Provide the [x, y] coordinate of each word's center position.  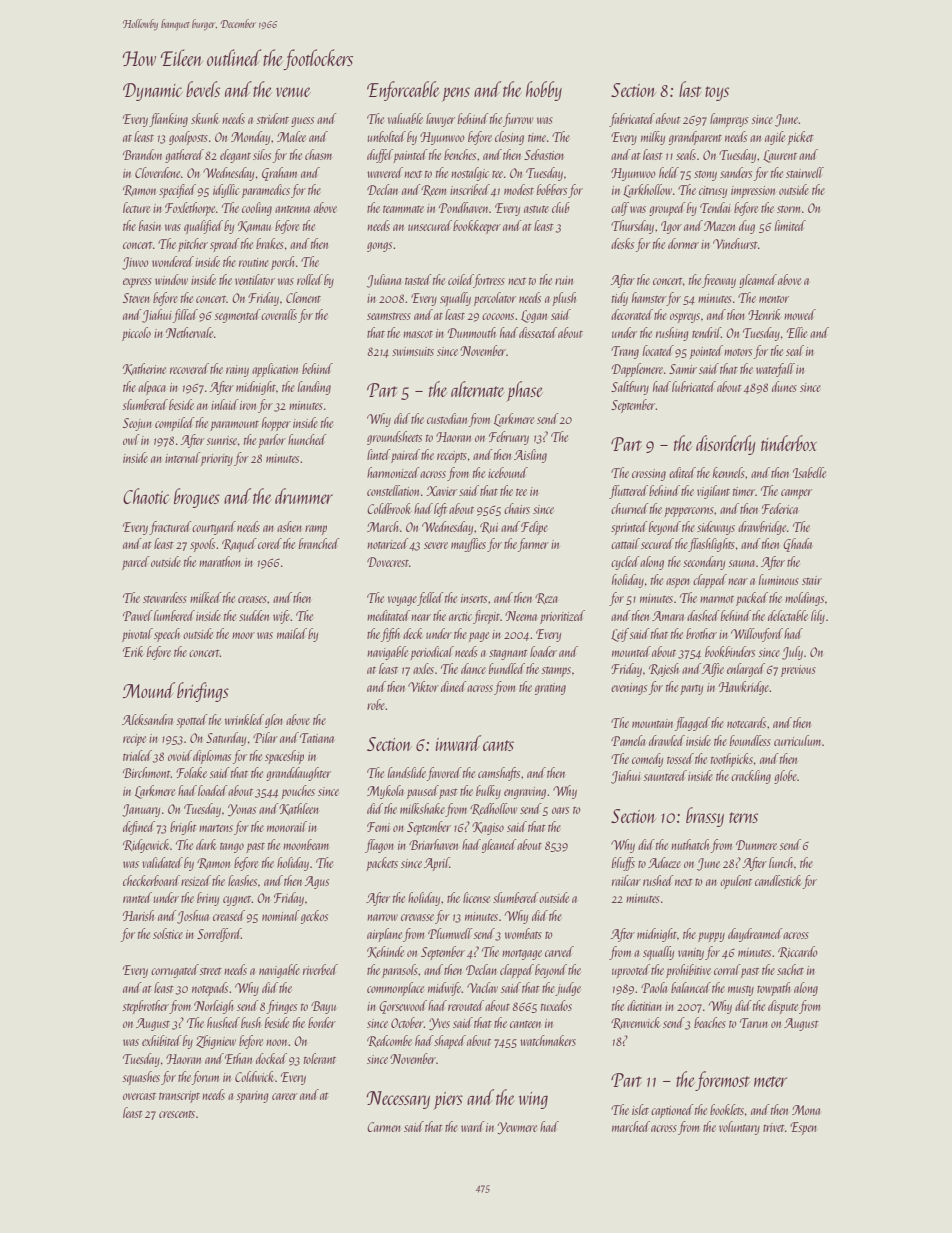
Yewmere [517, 1128]
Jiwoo [135, 263]
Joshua [193, 917]
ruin [564, 280]
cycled [625, 563]
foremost [723, 1081]
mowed [800, 314]
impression [753, 192]
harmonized [393, 472]
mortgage [522, 955]
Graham [279, 174]
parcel [136, 563]
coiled [461, 279]
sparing [253, 1097]
